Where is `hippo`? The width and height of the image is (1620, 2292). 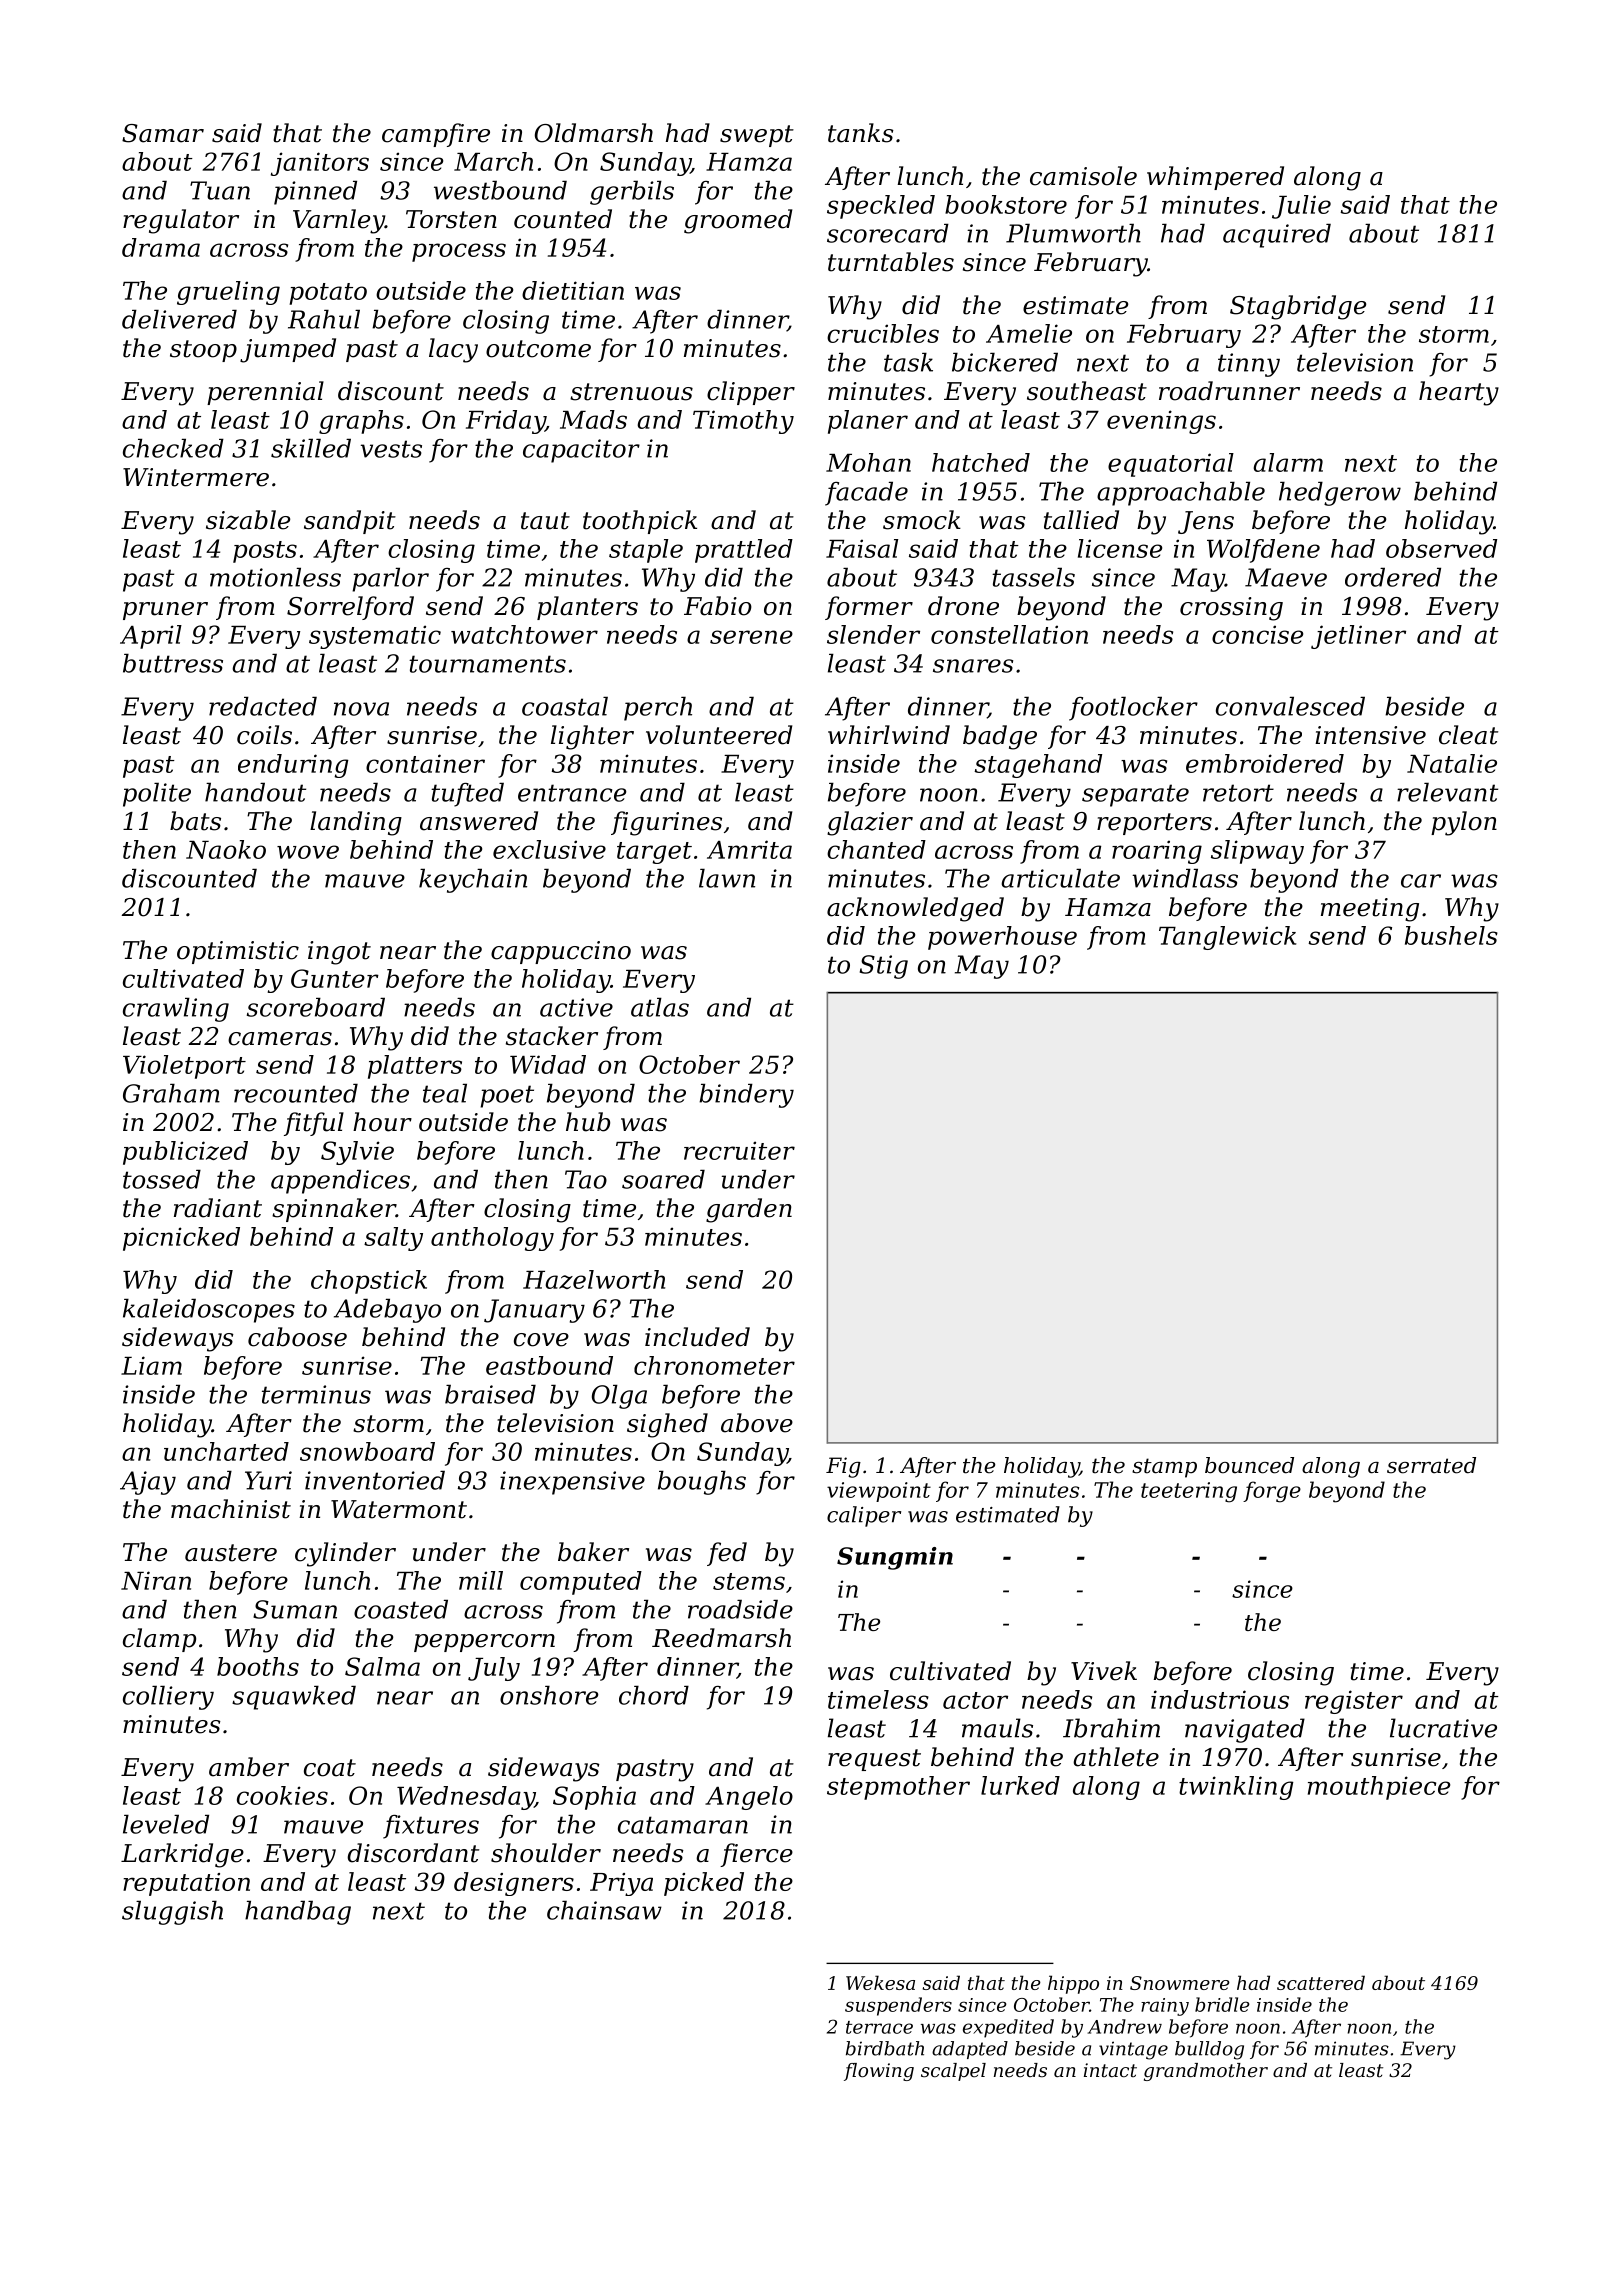
hippo is located at coordinates (1073, 1984).
